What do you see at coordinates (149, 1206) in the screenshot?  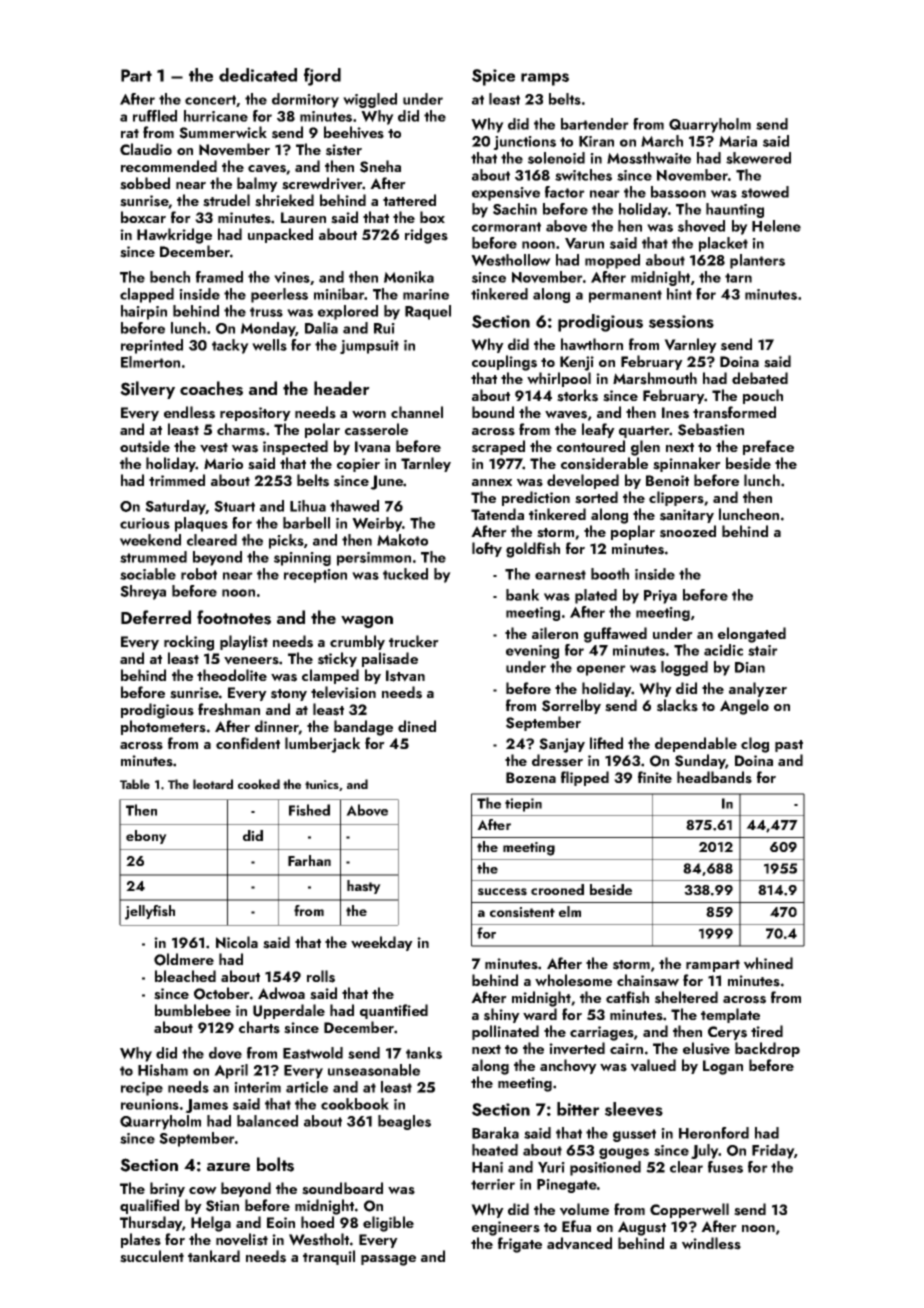 I see `qualified` at bounding box center [149, 1206].
